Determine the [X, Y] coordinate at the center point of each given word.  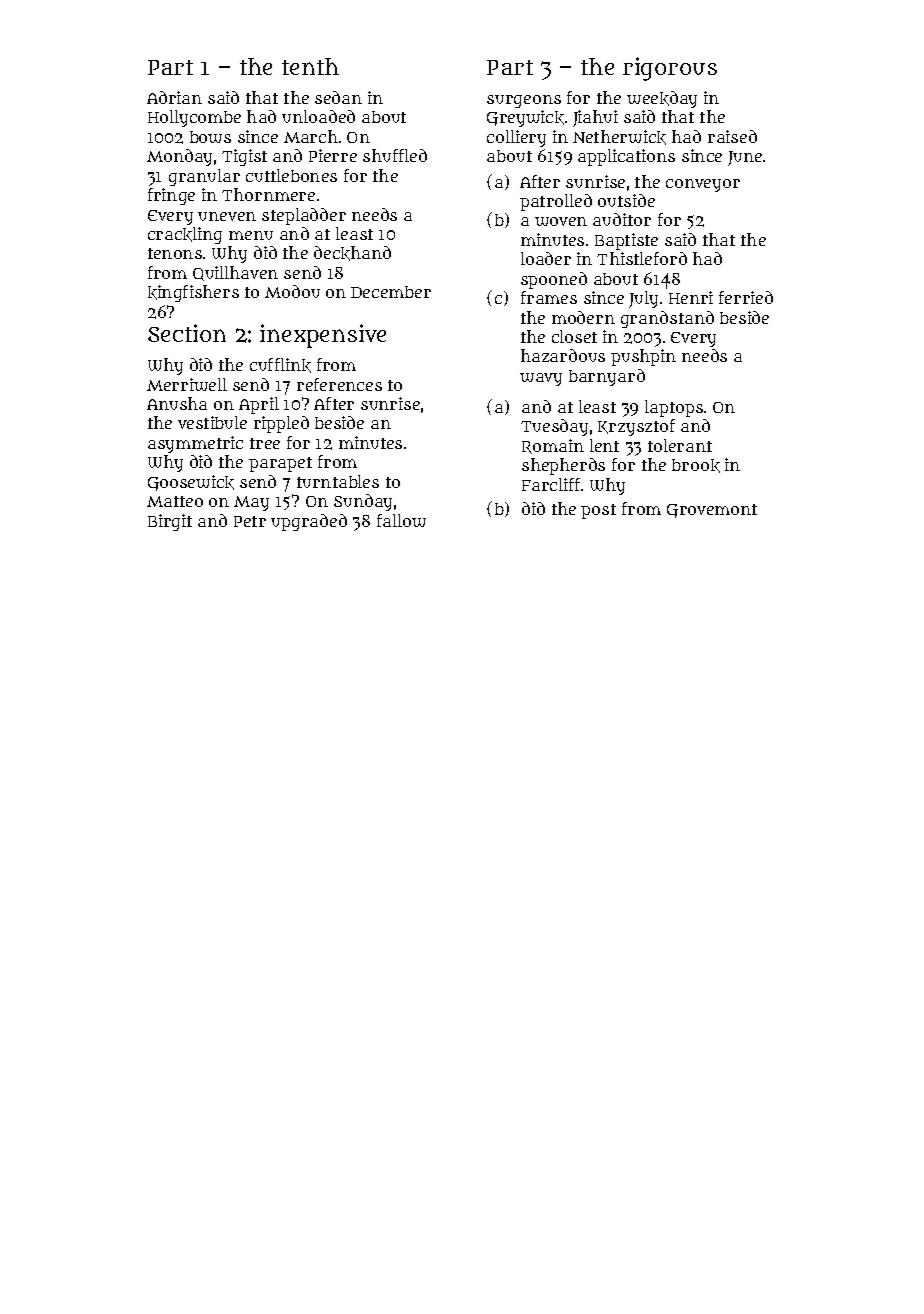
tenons [175, 253]
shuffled [395, 155]
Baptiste [626, 241]
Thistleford [642, 258]
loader [546, 258]
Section [187, 333]
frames [549, 297]
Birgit [170, 522]
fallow [401, 520]
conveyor [703, 185]
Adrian [174, 97]
